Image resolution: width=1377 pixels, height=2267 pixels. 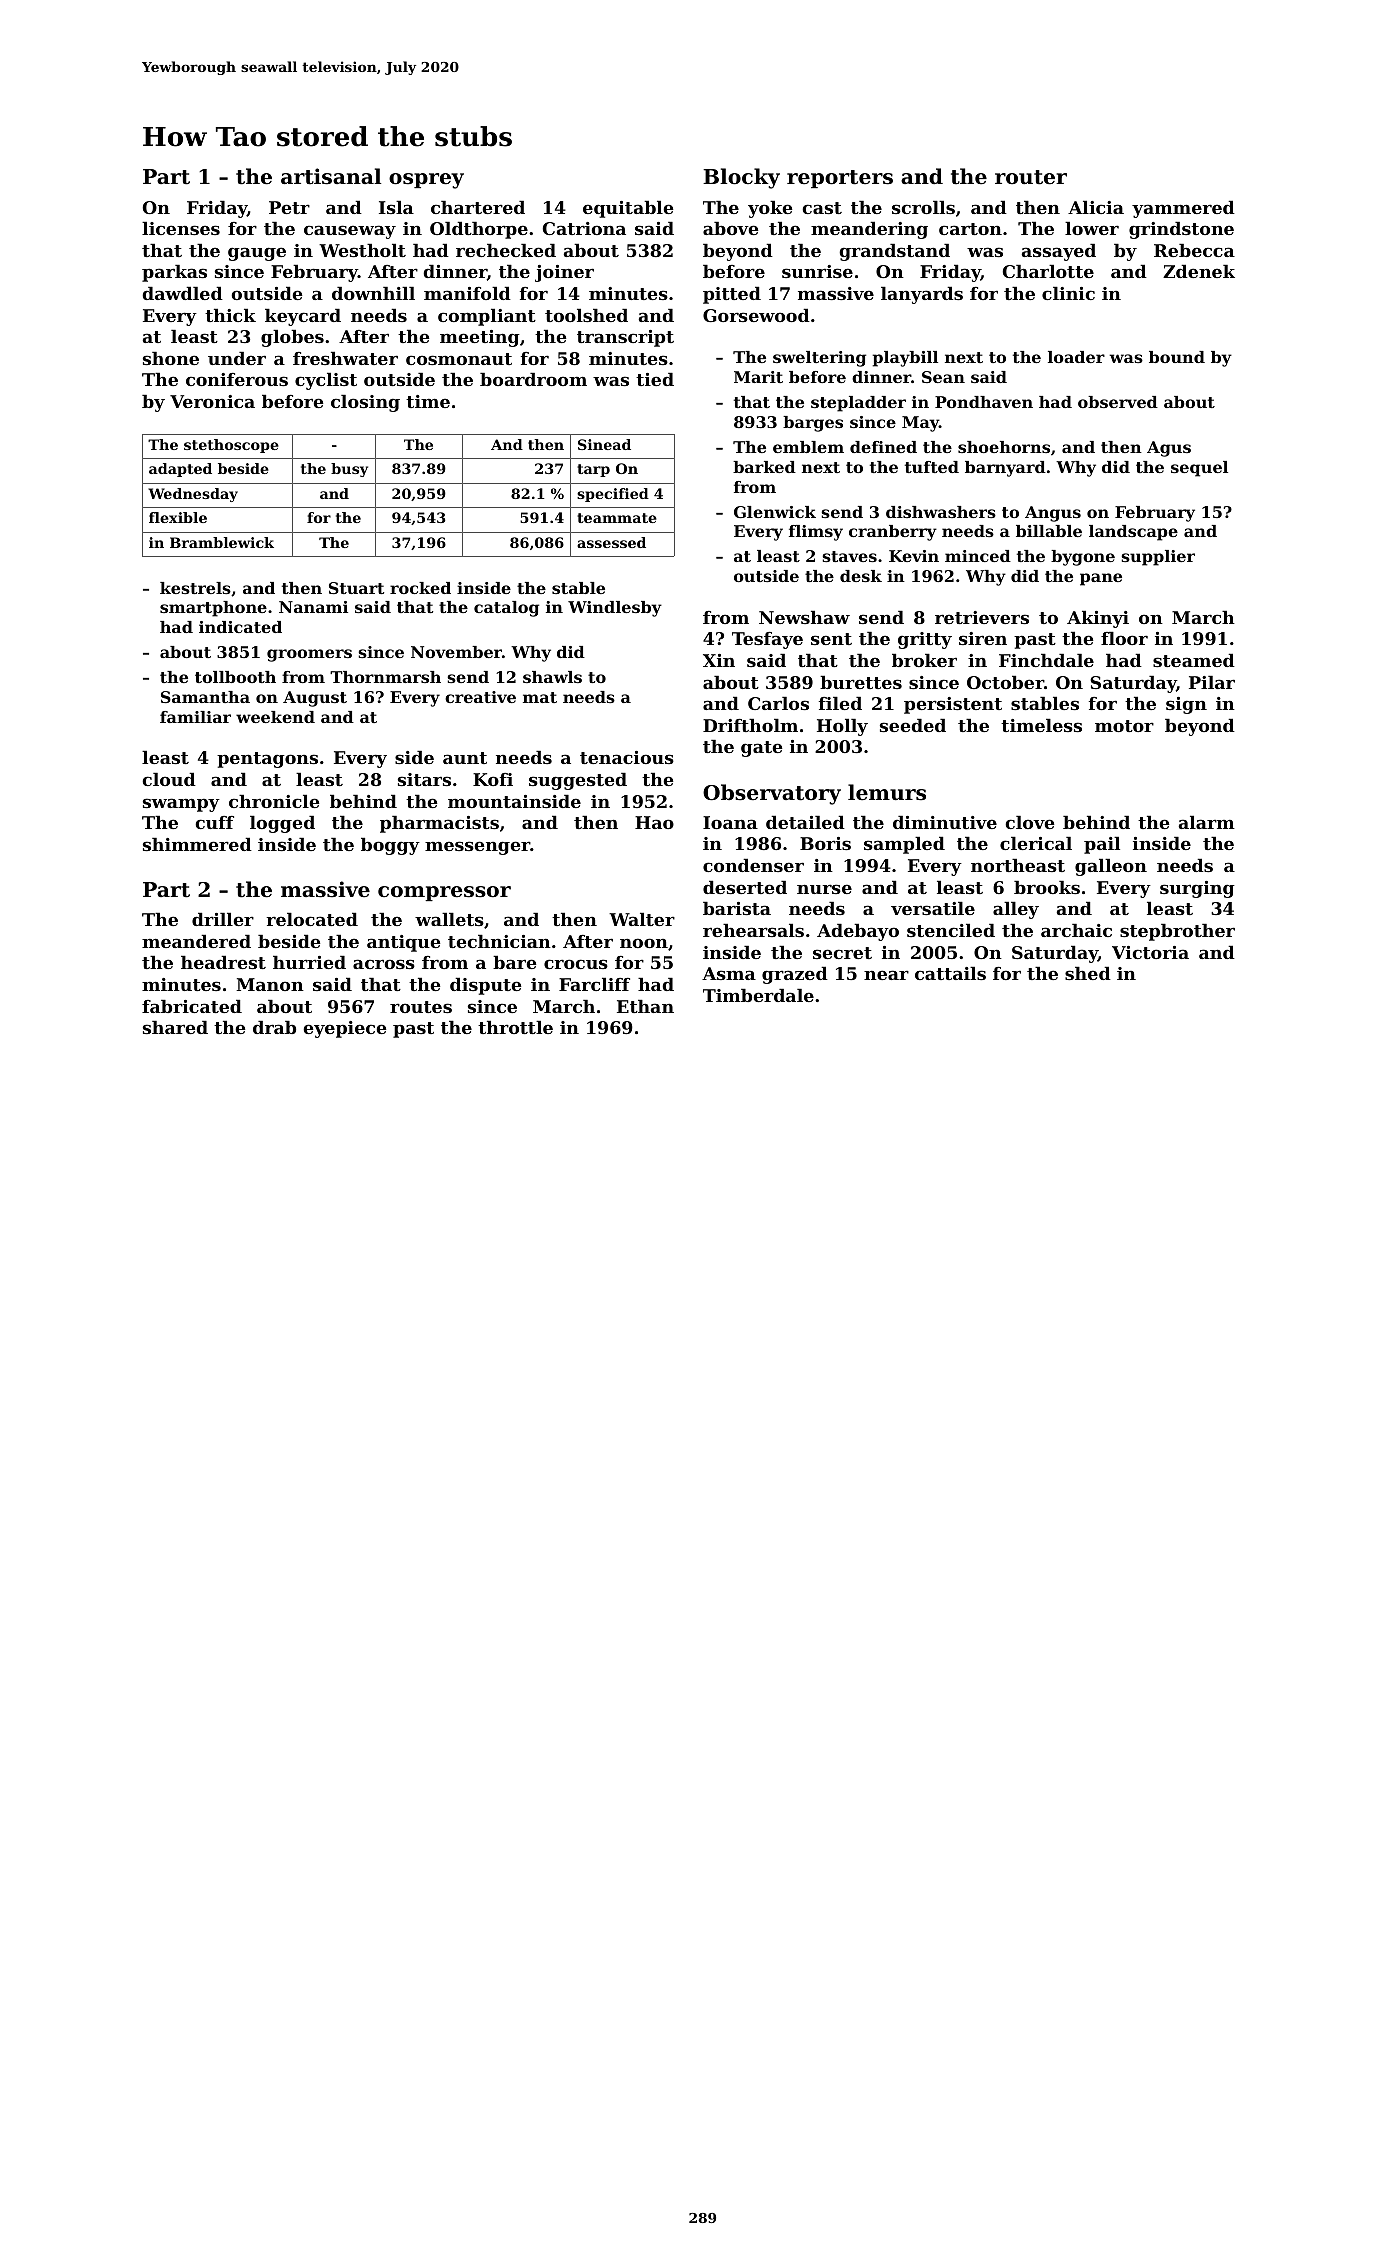 What do you see at coordinates (604, 444) in the image?
I see `Sinead` at bounding box center [604, 444].
